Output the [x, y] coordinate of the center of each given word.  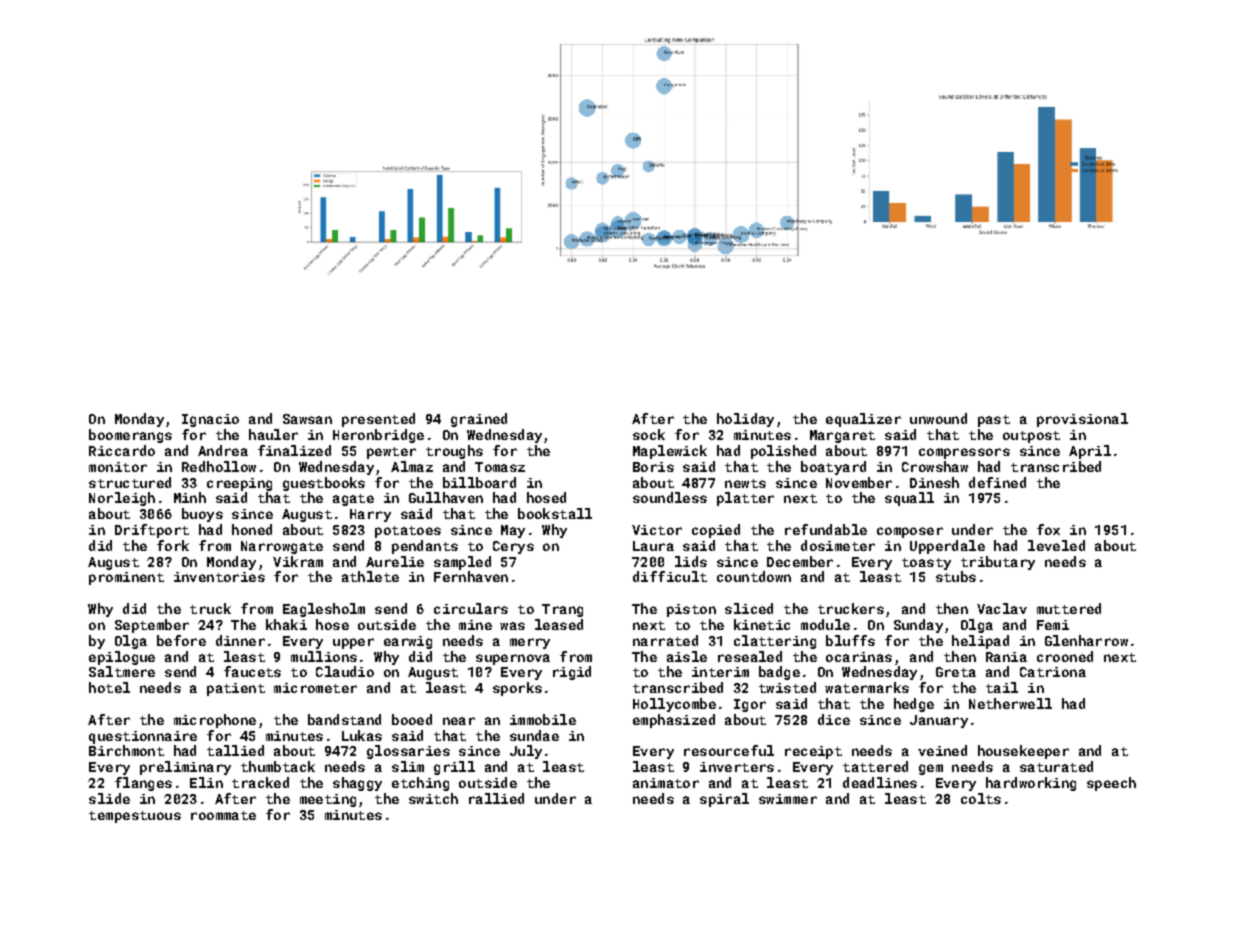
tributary [998, 563]
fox [1048, 529]
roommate [223, 815]
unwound [938, 418]
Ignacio [210, 420]
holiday [745, 420]
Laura [653, 546]
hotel [109, 687]
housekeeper [1023, 752]
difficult [670, 576]
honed [252, 529]
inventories [219, 577]
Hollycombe [674, 705]
